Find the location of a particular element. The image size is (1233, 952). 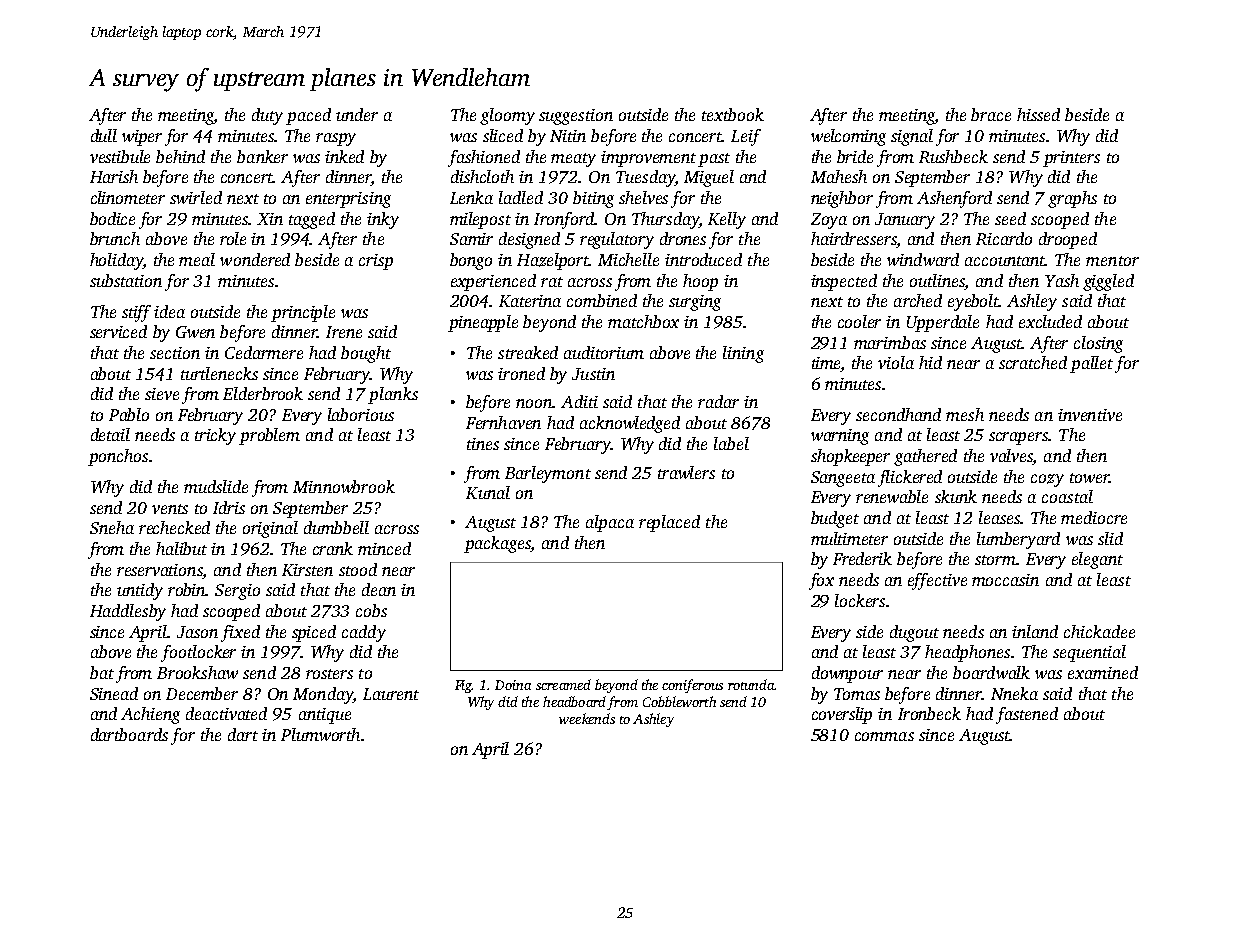

screamed is located at coordinates (563, 684).
